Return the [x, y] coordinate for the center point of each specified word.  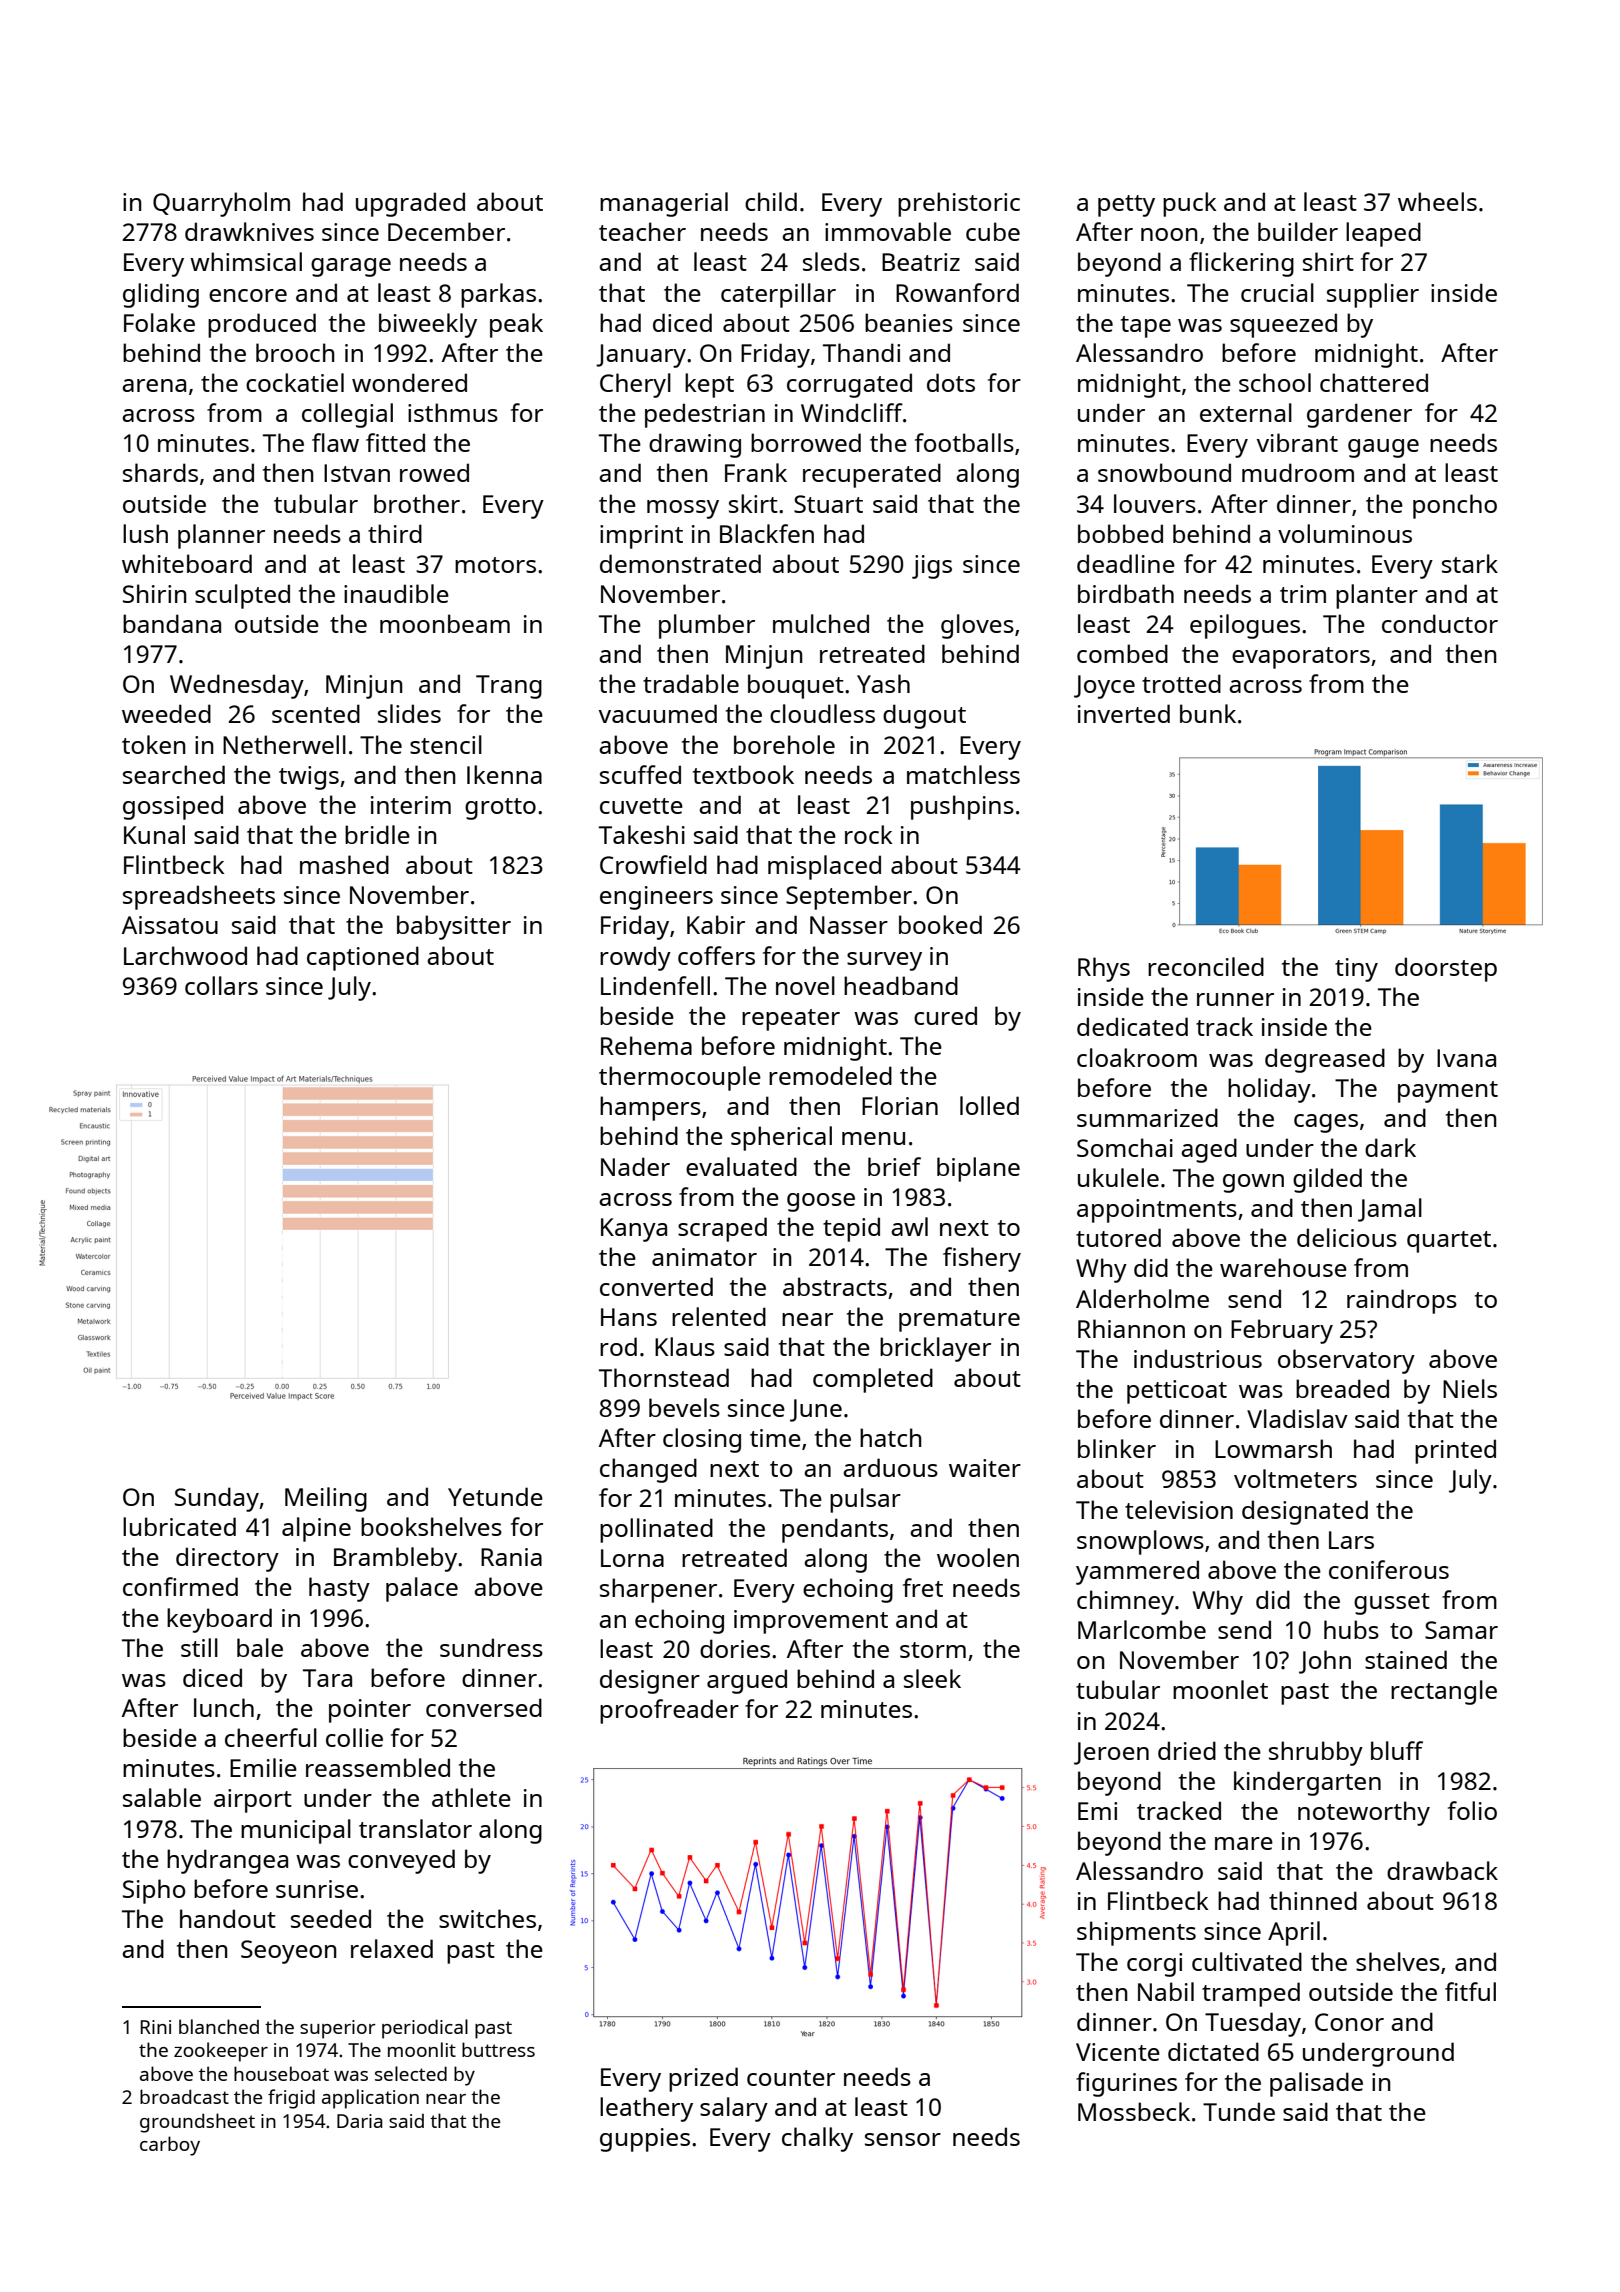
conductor [1440, 623]
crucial [1277, 292]
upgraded [410, 204]
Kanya [634, 1230]
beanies [909, 322]
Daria [360, 2121]
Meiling [326, 1499]
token [154, 744]
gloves [977, 626]
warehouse [1283, 1267]
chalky [817, 2139]
